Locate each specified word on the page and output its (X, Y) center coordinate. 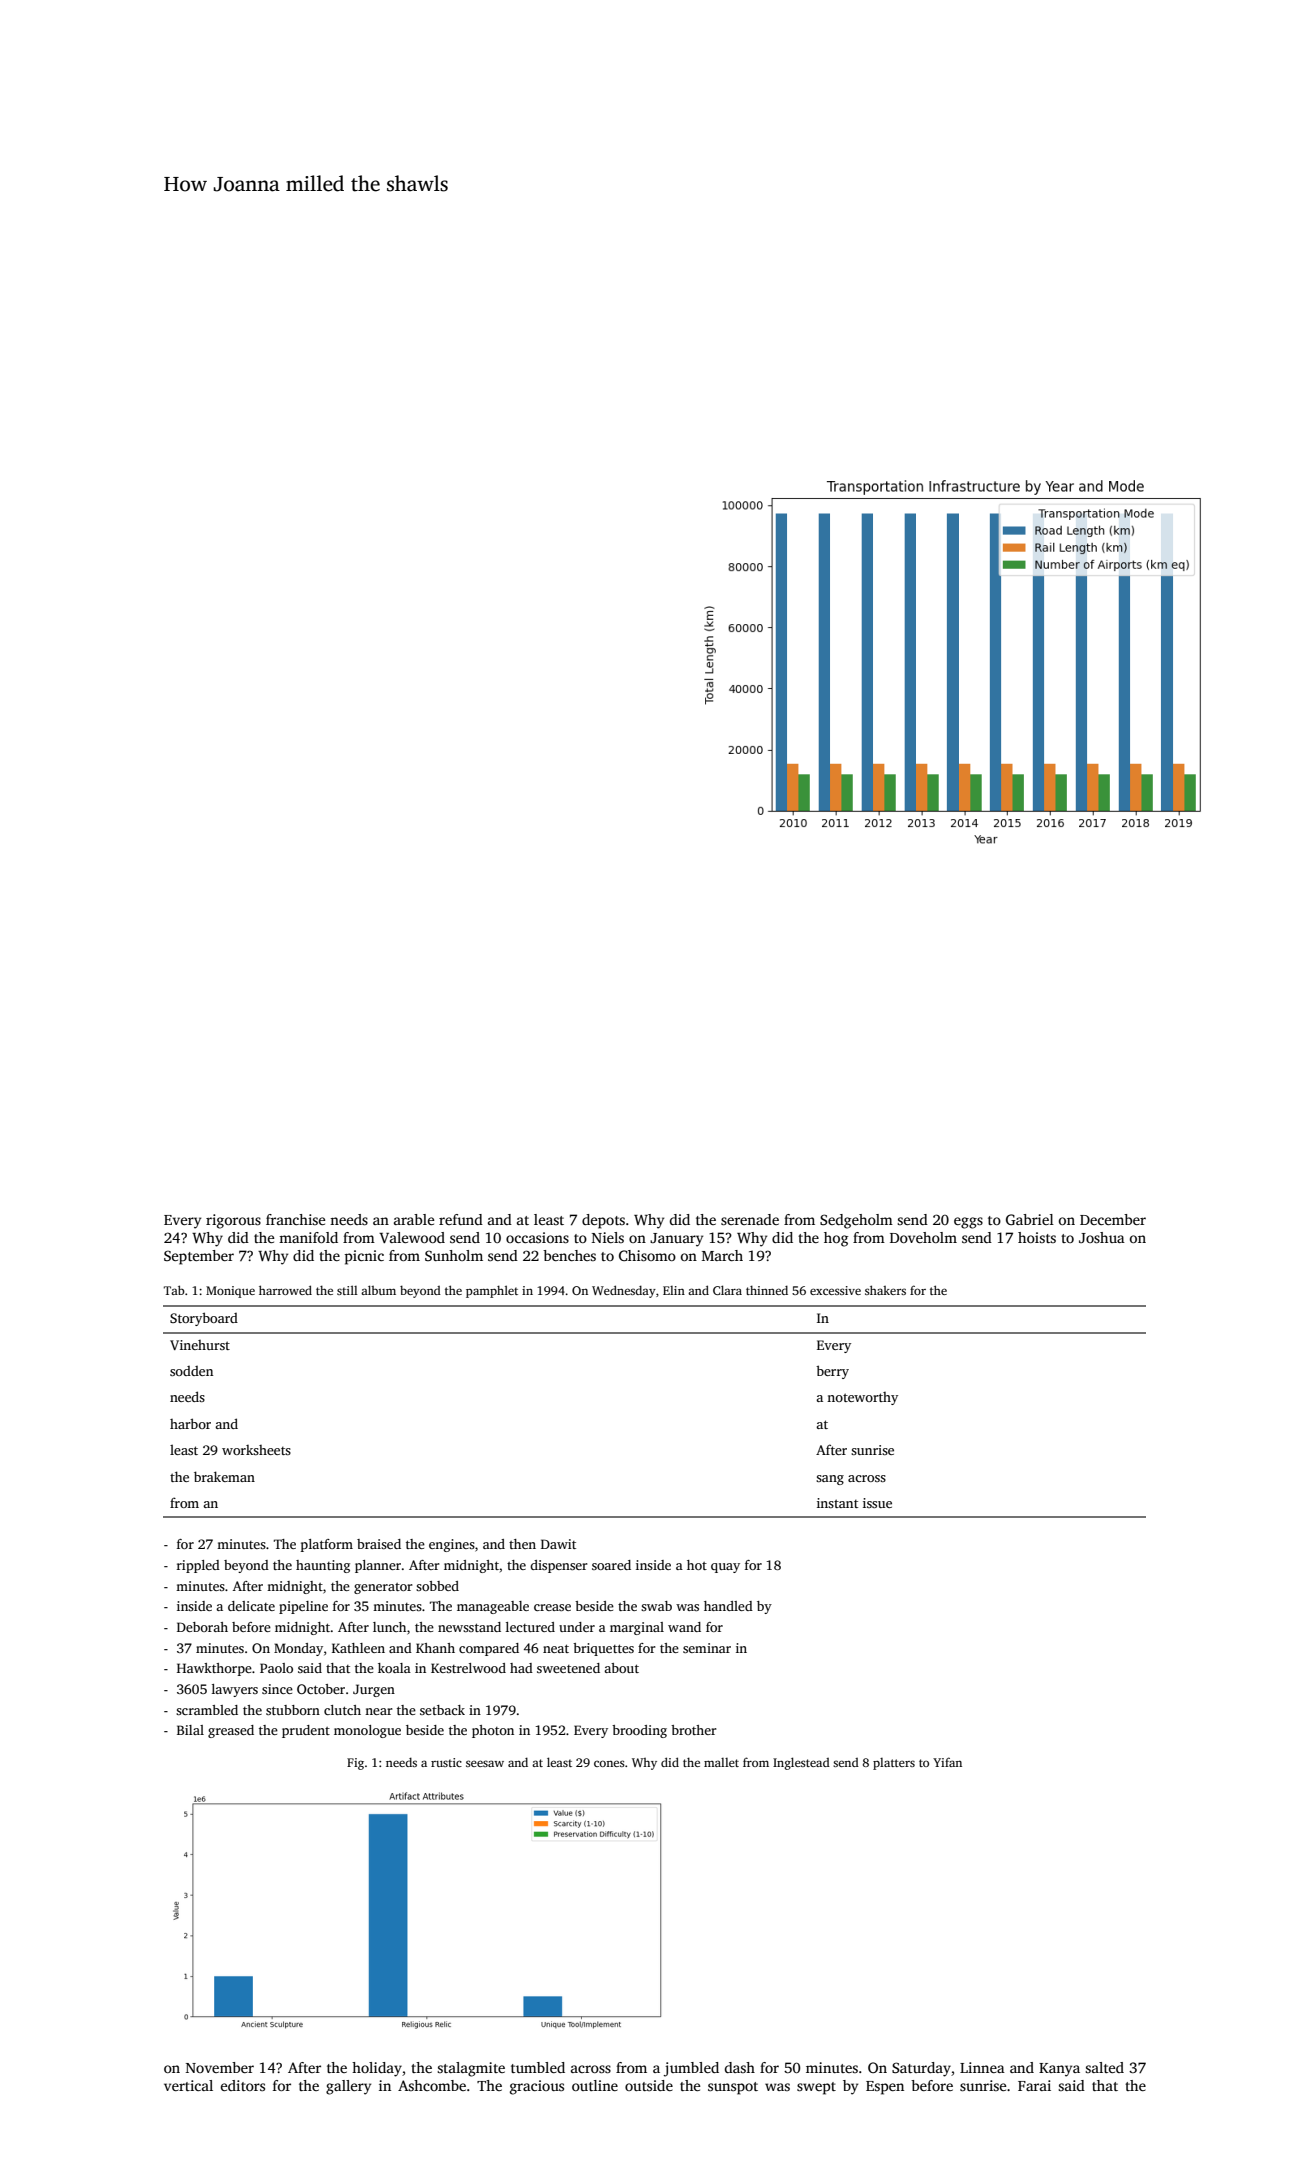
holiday (377, 2069)
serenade (750, 1219)
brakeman (224, 1476)
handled (728, 1606)
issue (877, 1503)
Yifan (947, 1762)
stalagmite (471, 2069)
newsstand (469, 1627)
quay (725, 1568)
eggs (968, 1223)
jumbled (691, 2069)
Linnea (982, 2067)
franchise (295, 1219)
